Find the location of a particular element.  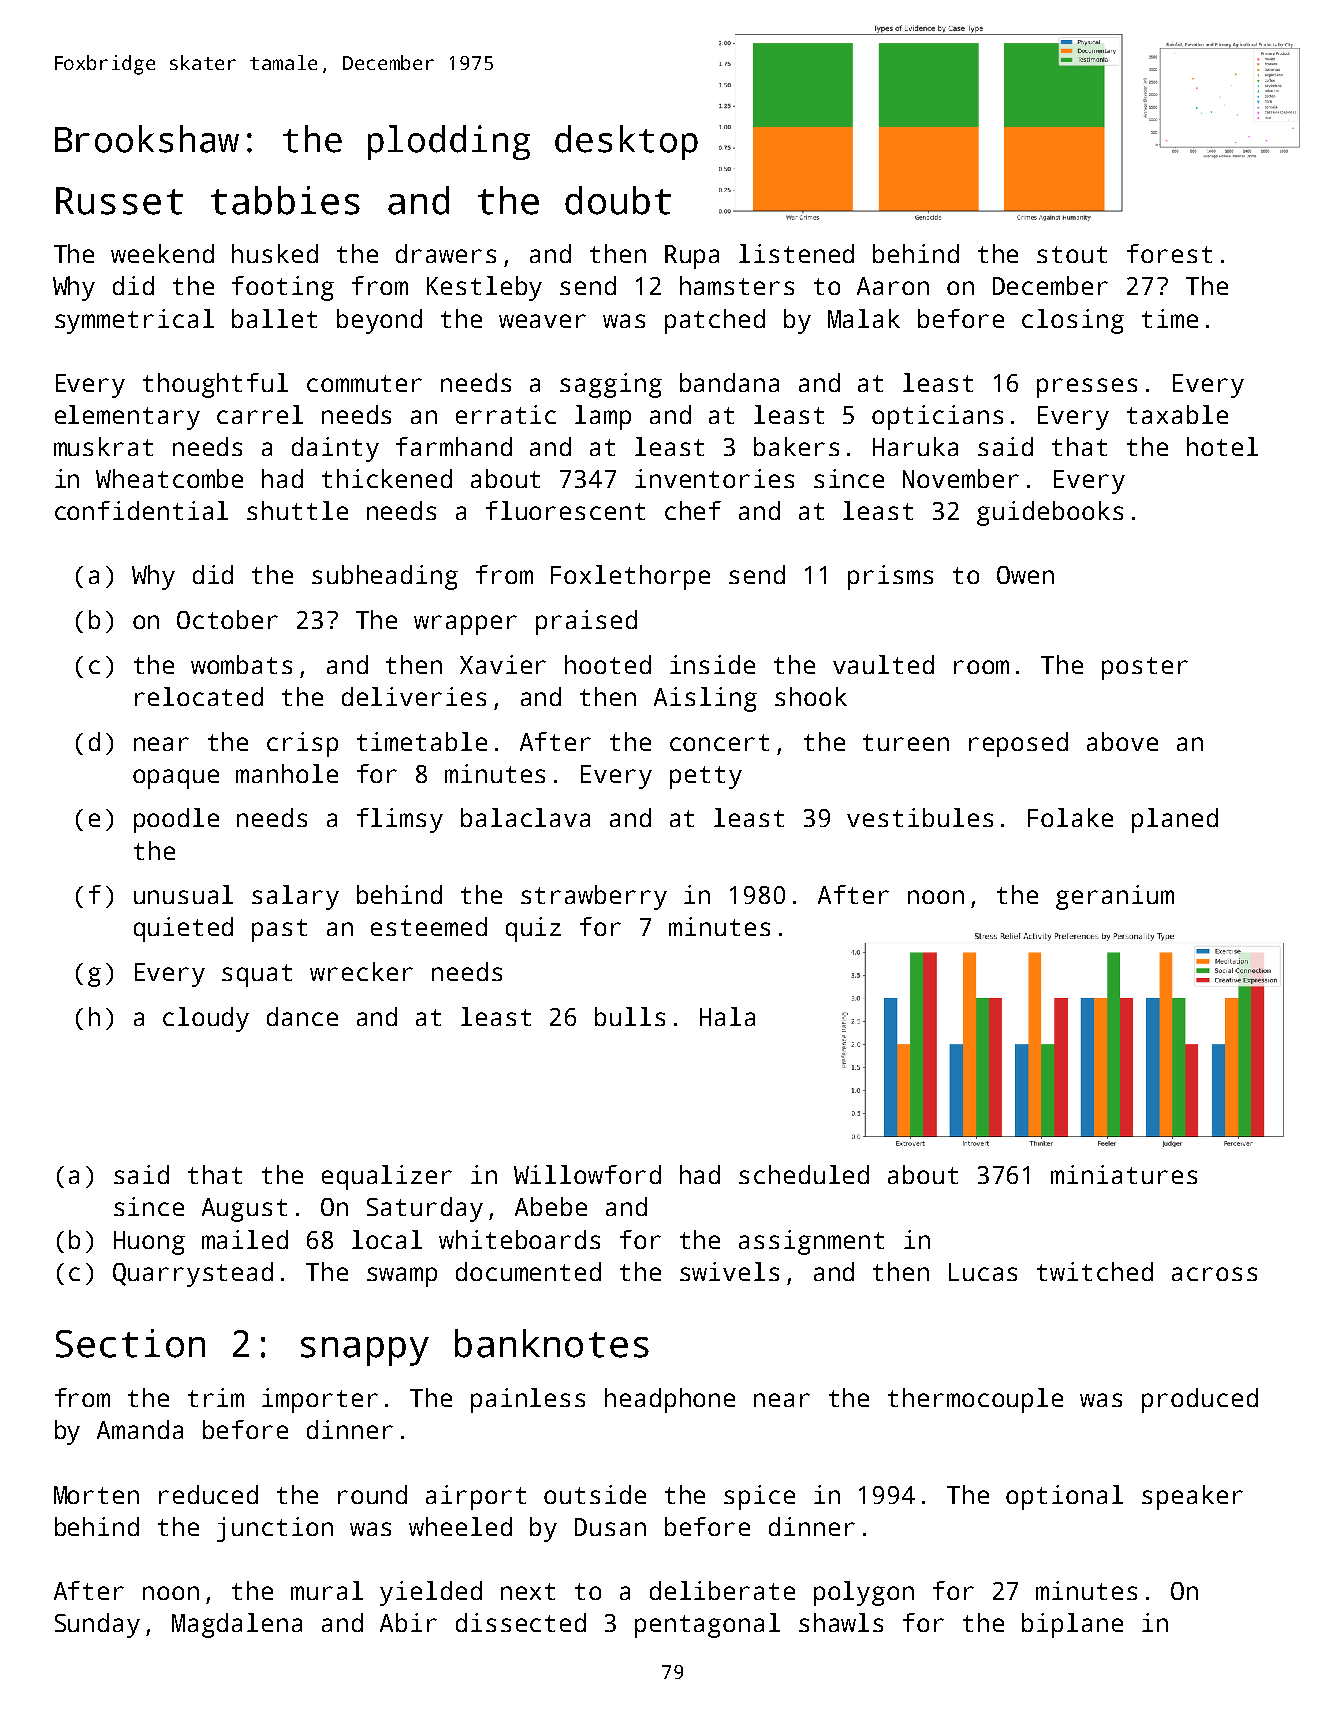

Magdalena is located at coordinates (237, 1625).
